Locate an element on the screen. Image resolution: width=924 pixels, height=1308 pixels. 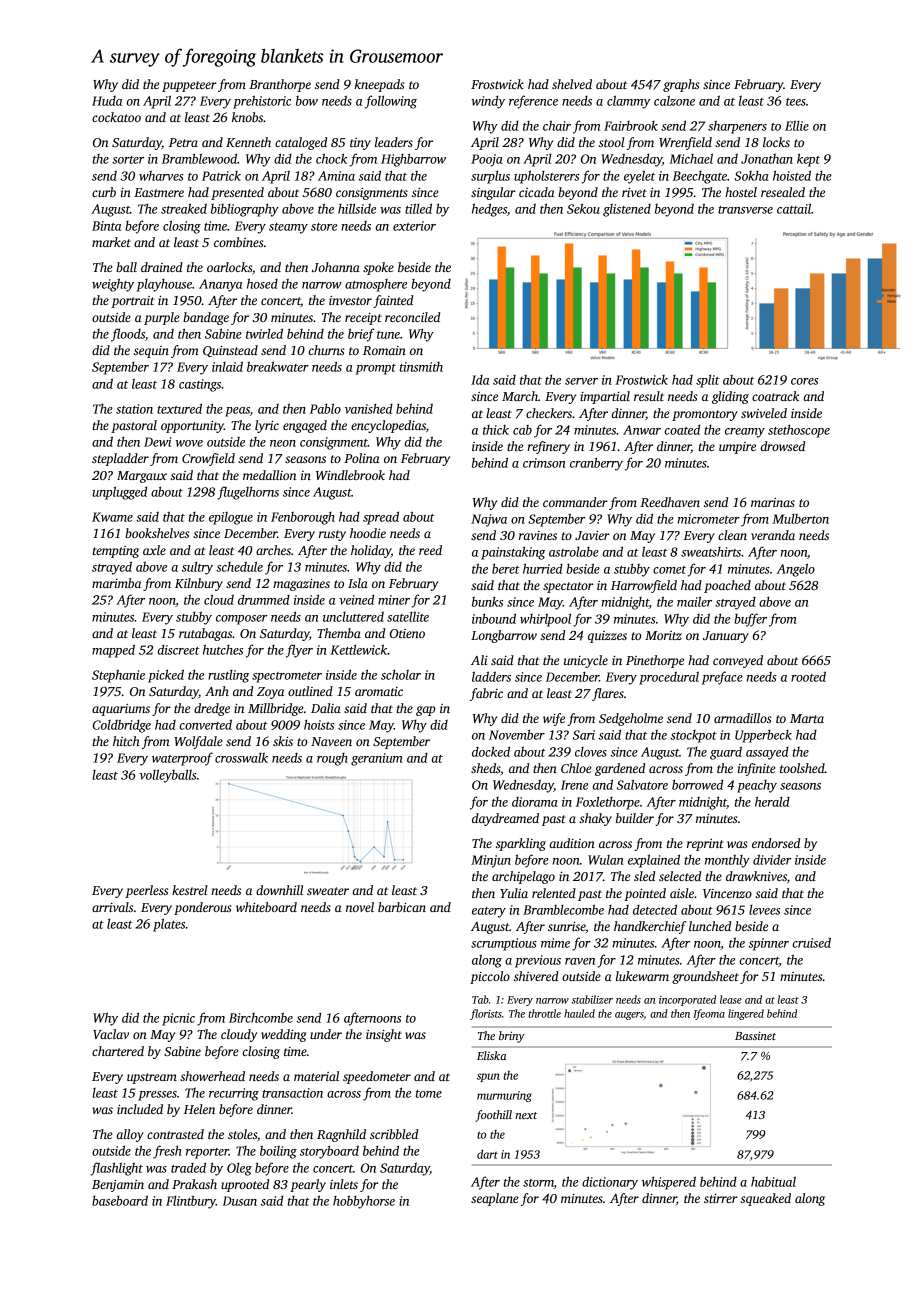
Dusan is located at coordinates (239, 1201).
